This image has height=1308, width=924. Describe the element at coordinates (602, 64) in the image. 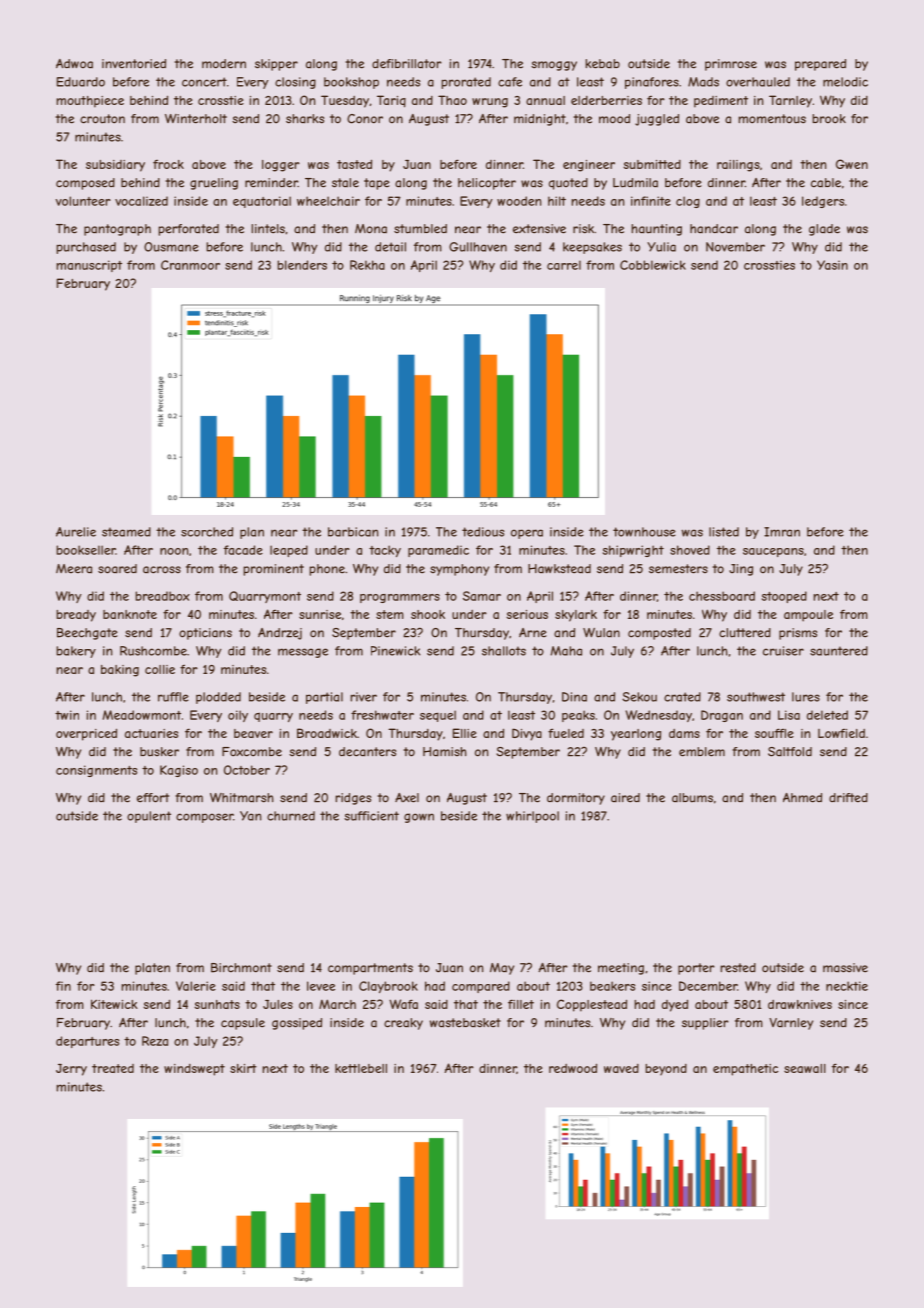

I see `kebab` at that location.
